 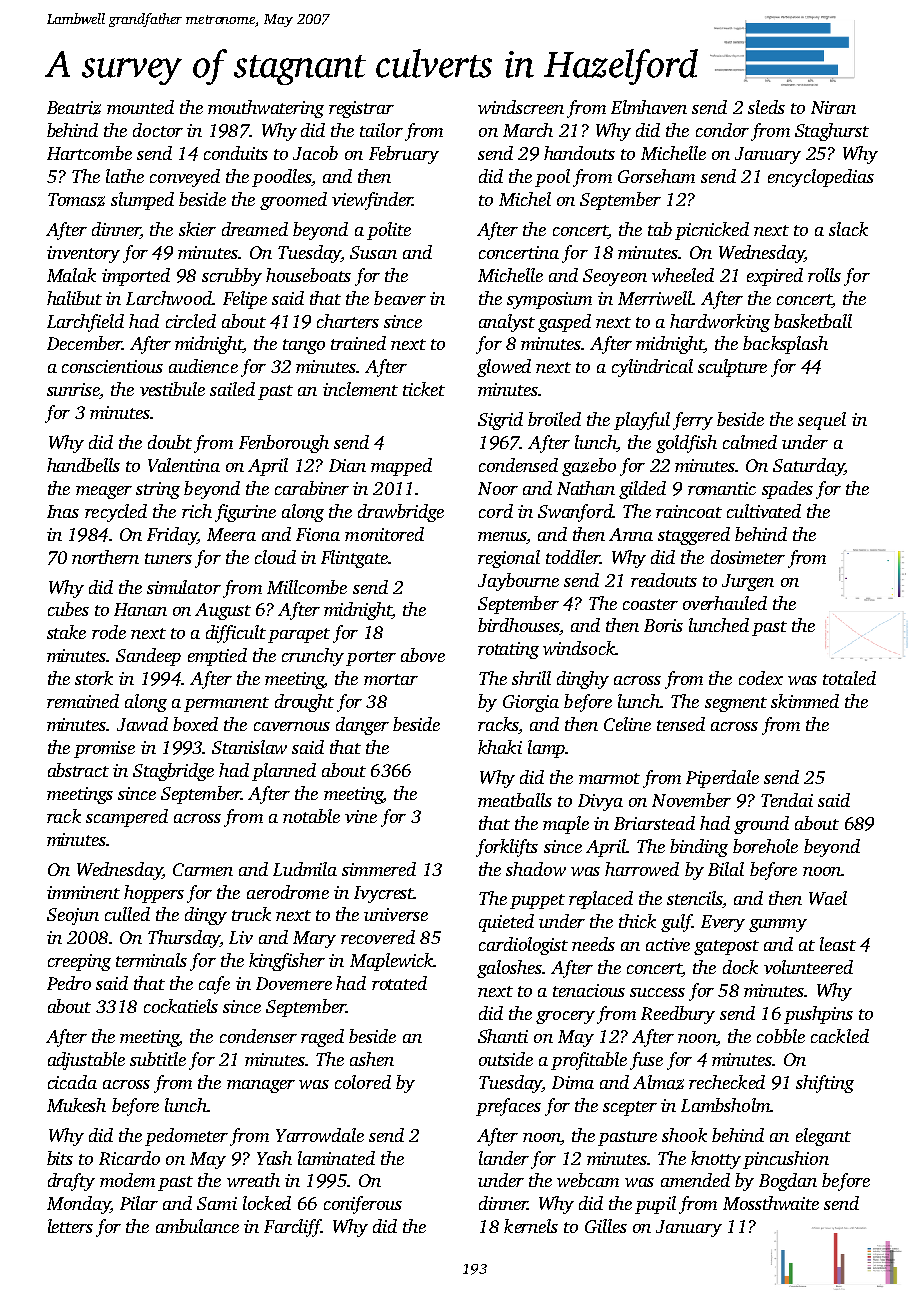 I want to click on picnicked, so click(x=712, y=231).
